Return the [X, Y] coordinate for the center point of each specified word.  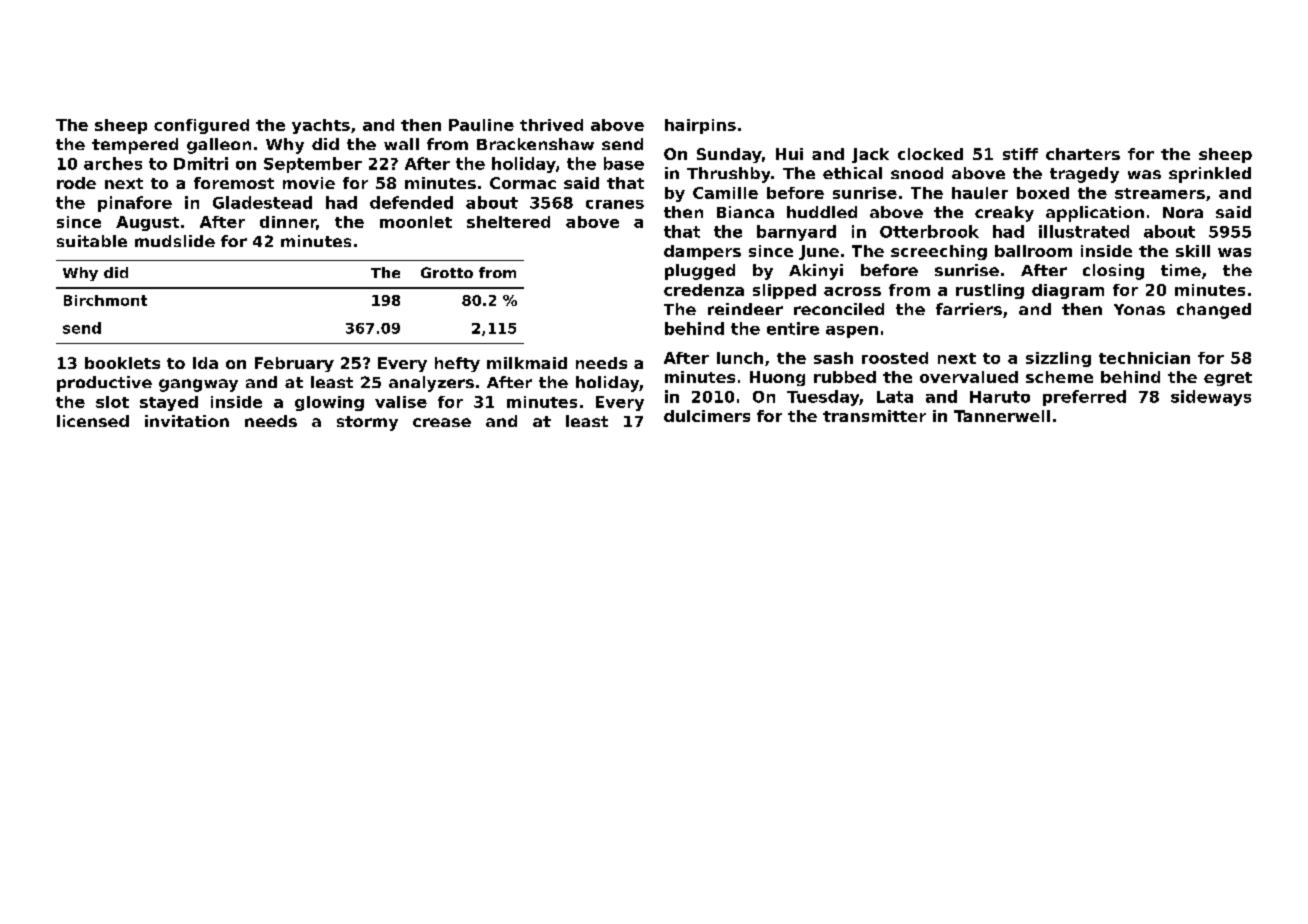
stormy [367, 423]
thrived [551, 125]
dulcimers [707, 416]
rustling [990, 291]
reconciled [839, 309]
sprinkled [1210, 175]
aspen [852, 332]
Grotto [447, 272]
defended [411, 202]
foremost [234, 183]
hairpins [700, 126]
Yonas [1139, 309]
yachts [321, 126]
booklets [122, 363]
